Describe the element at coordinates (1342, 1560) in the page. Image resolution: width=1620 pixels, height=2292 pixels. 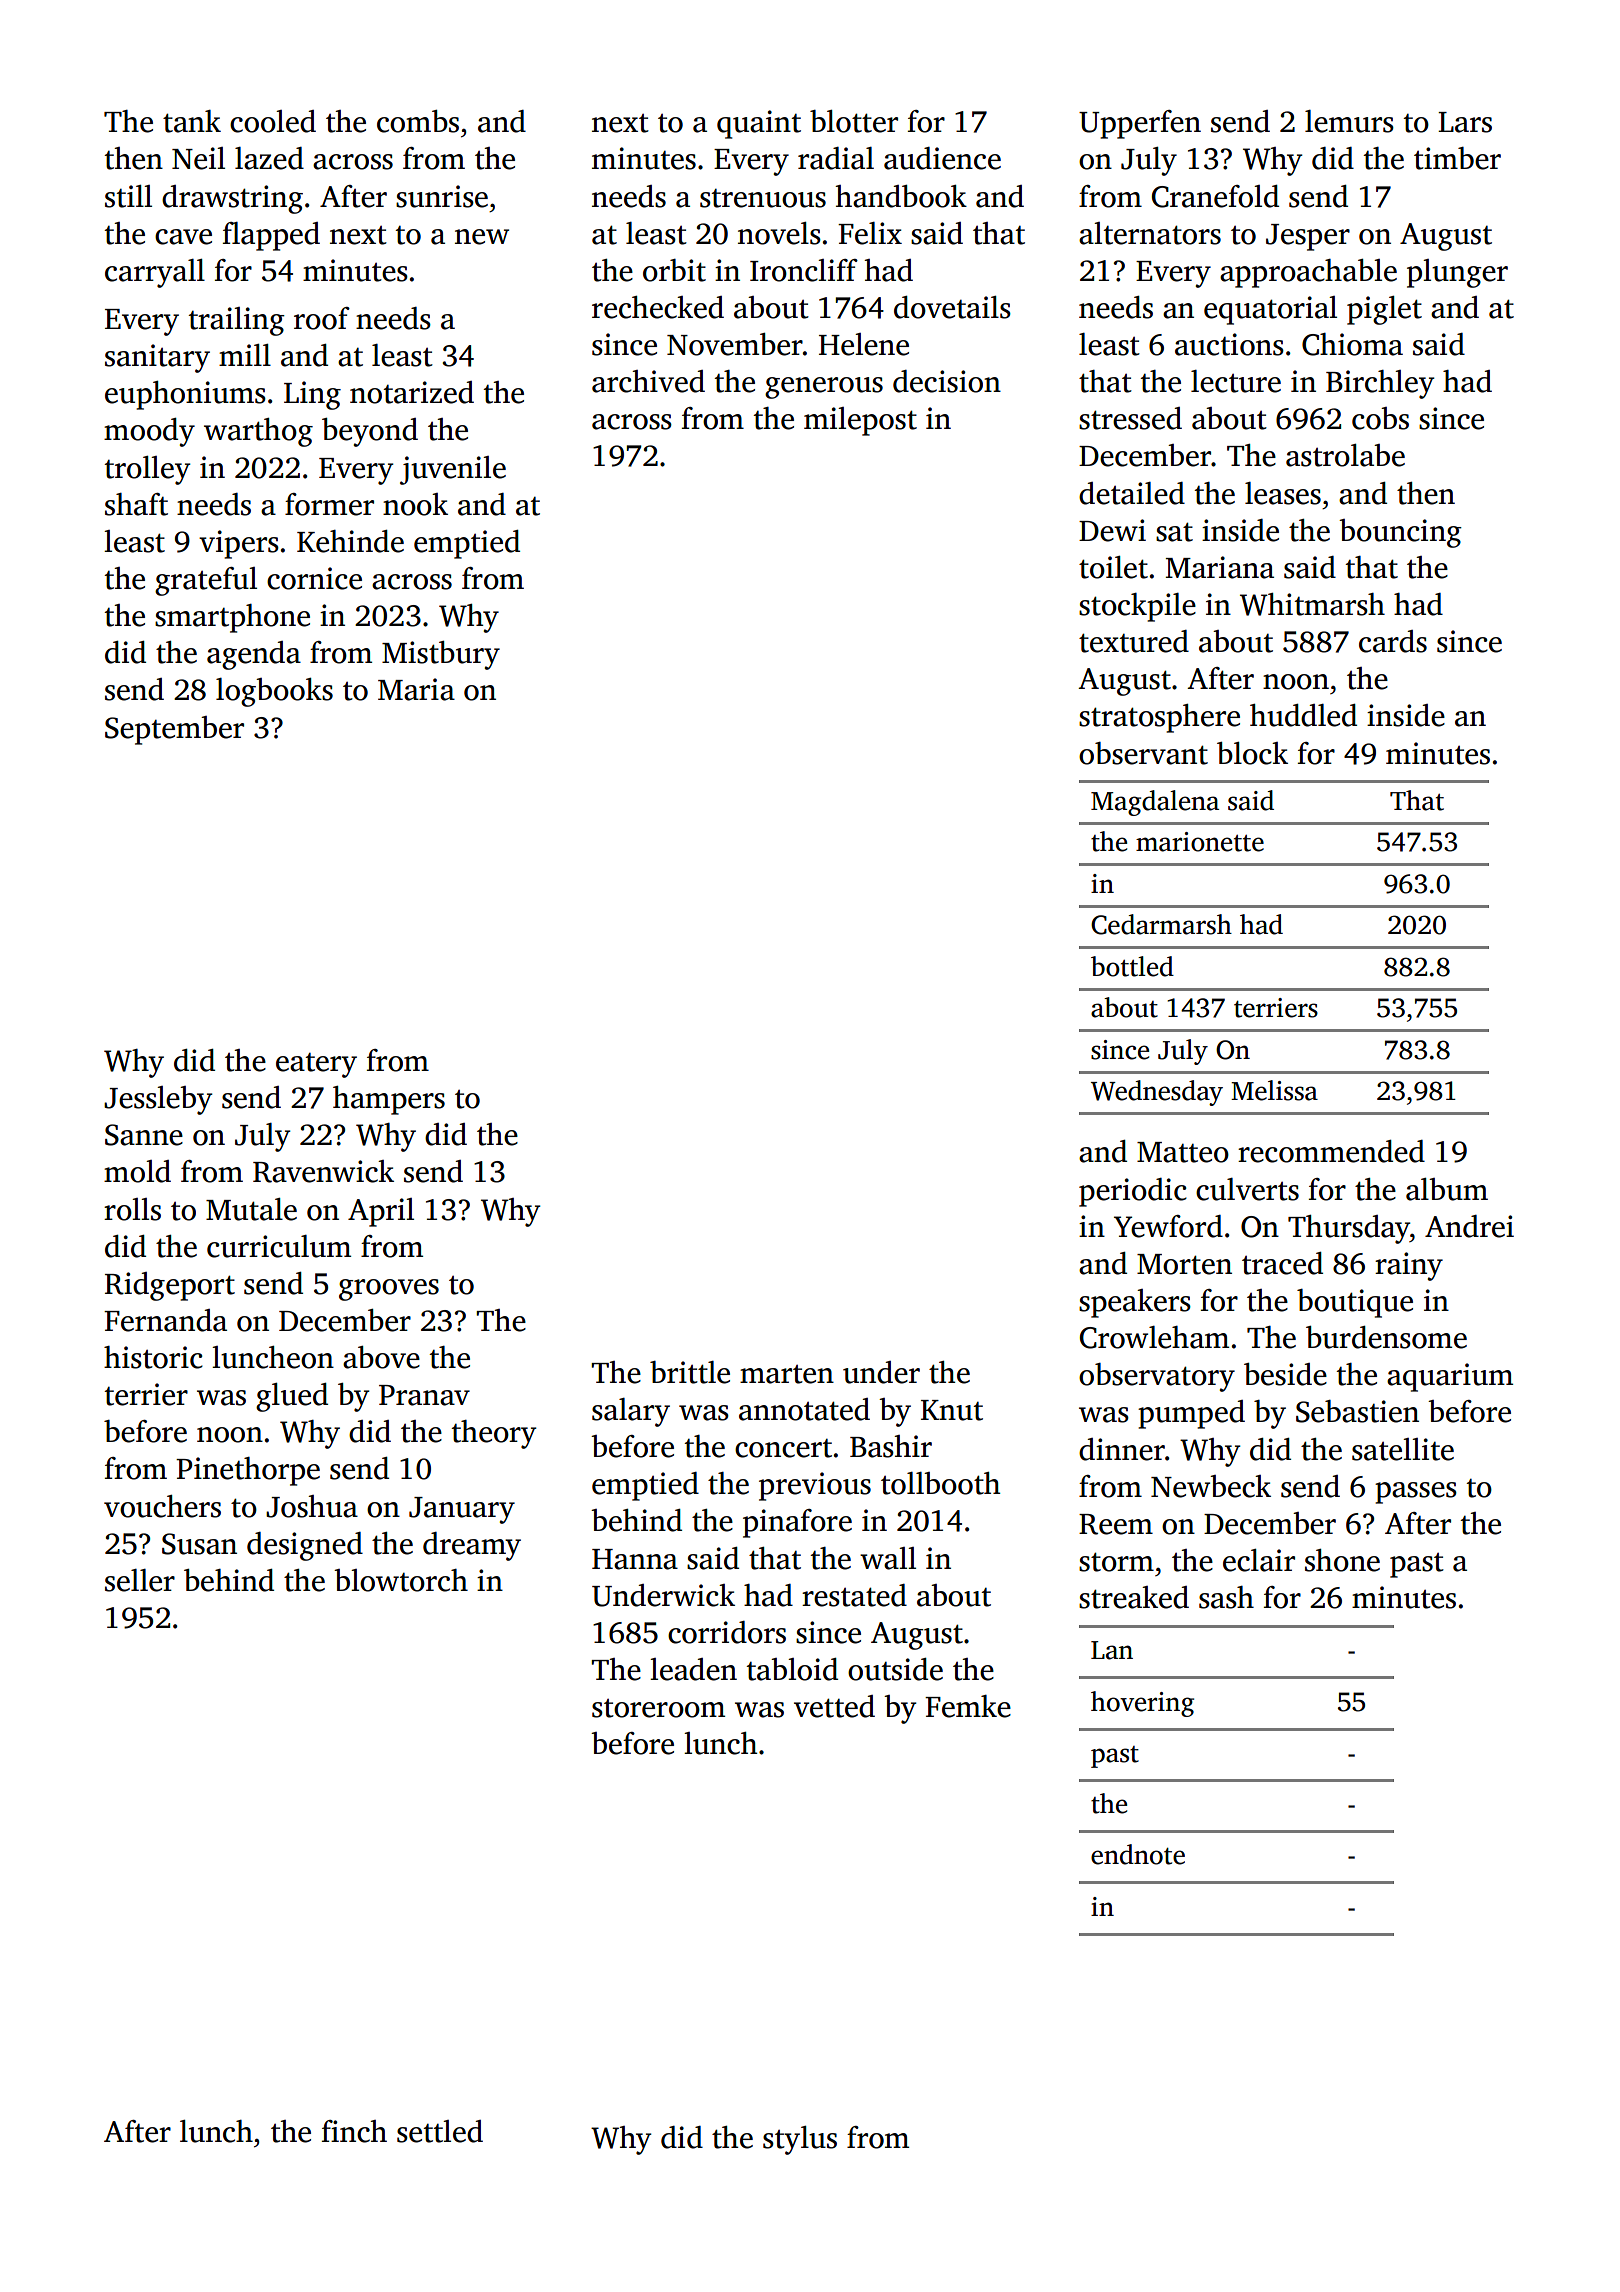
I see `shone` at that location.
